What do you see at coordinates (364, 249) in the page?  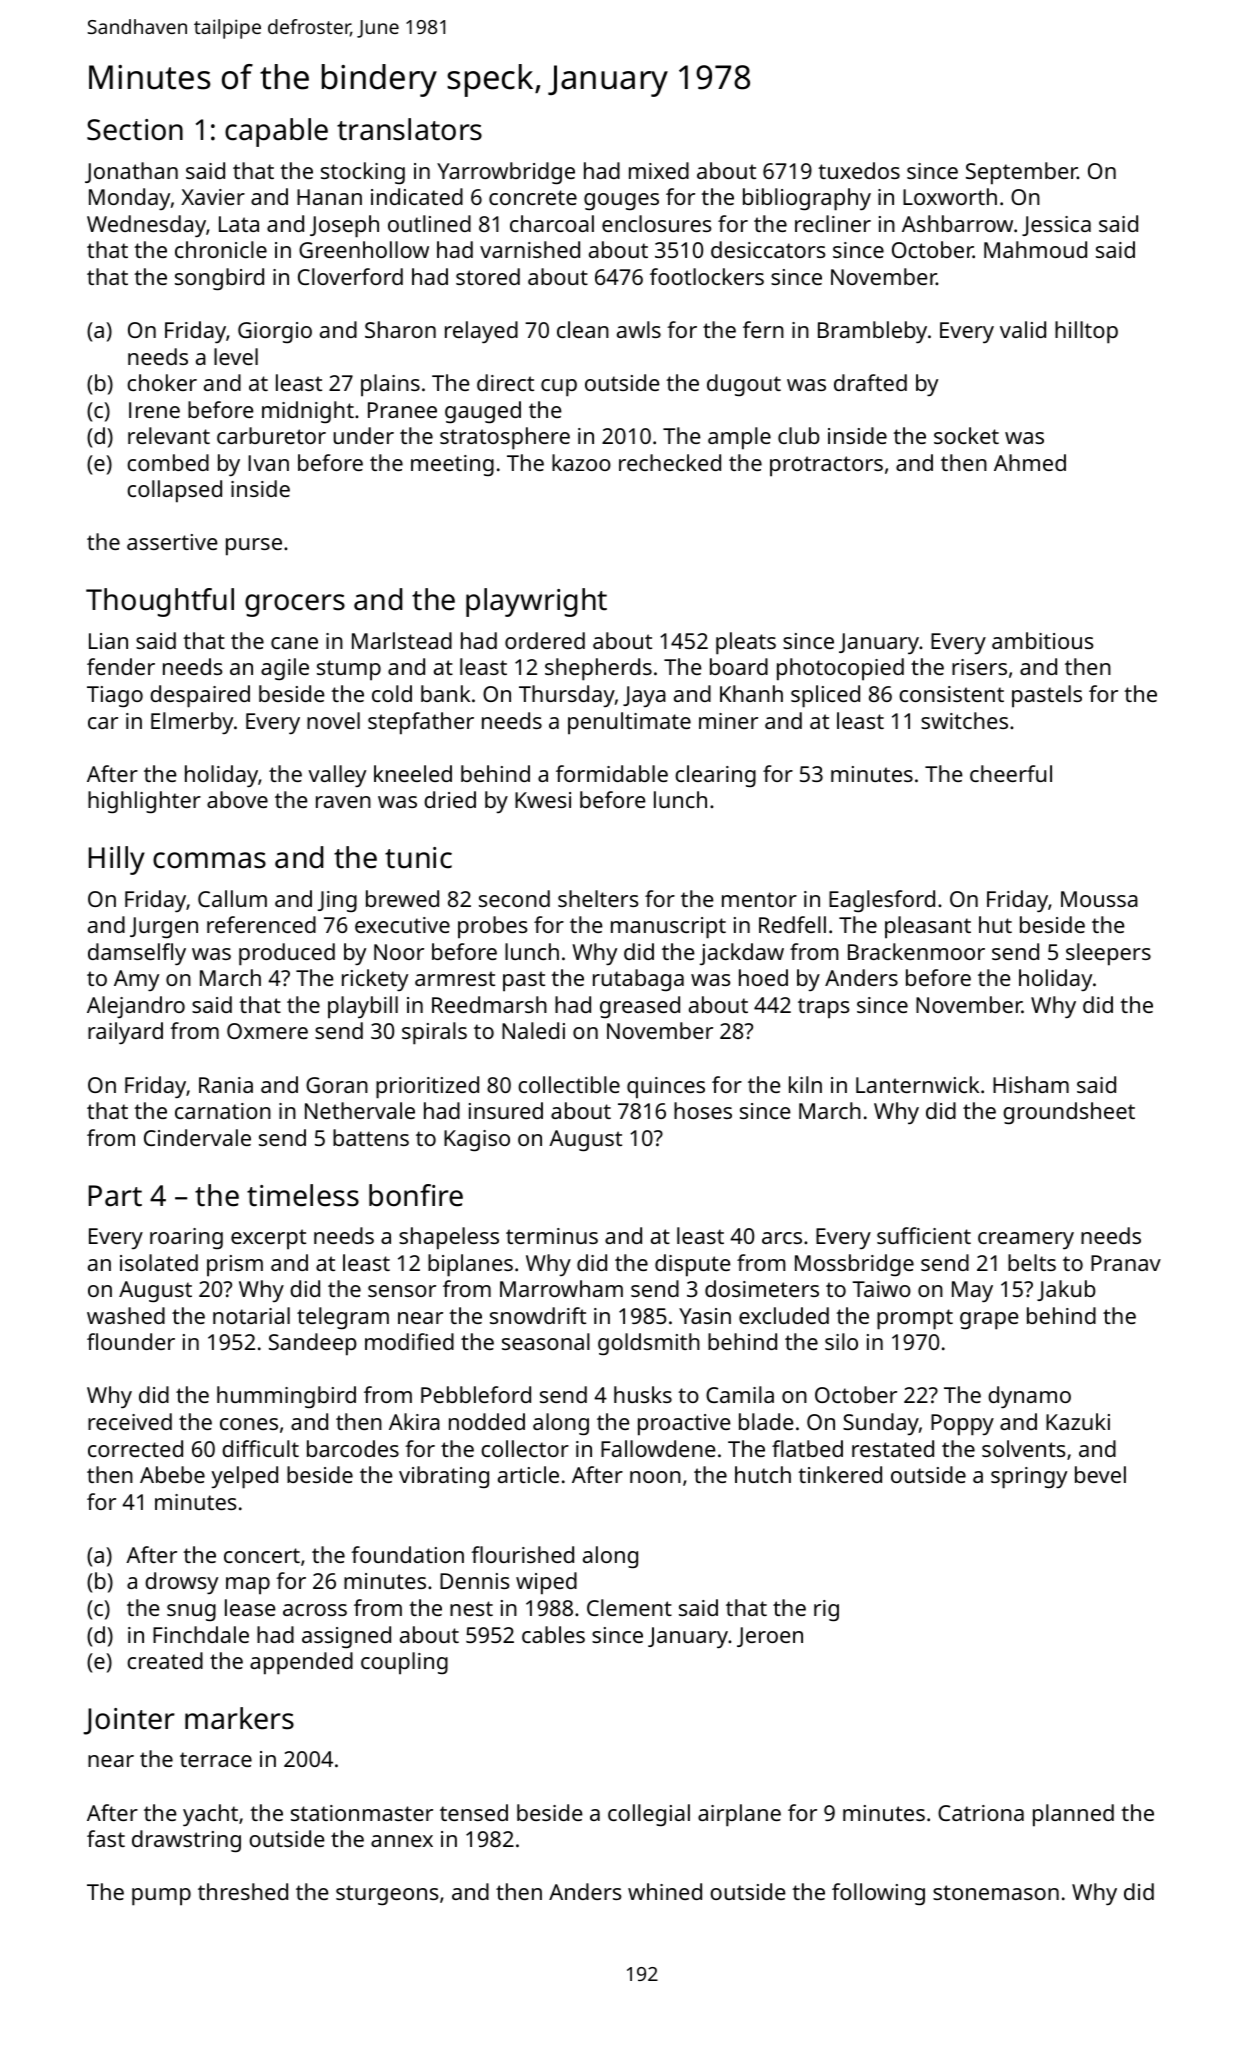 I see `Greenhollow` at bounding box center [364, 249].
